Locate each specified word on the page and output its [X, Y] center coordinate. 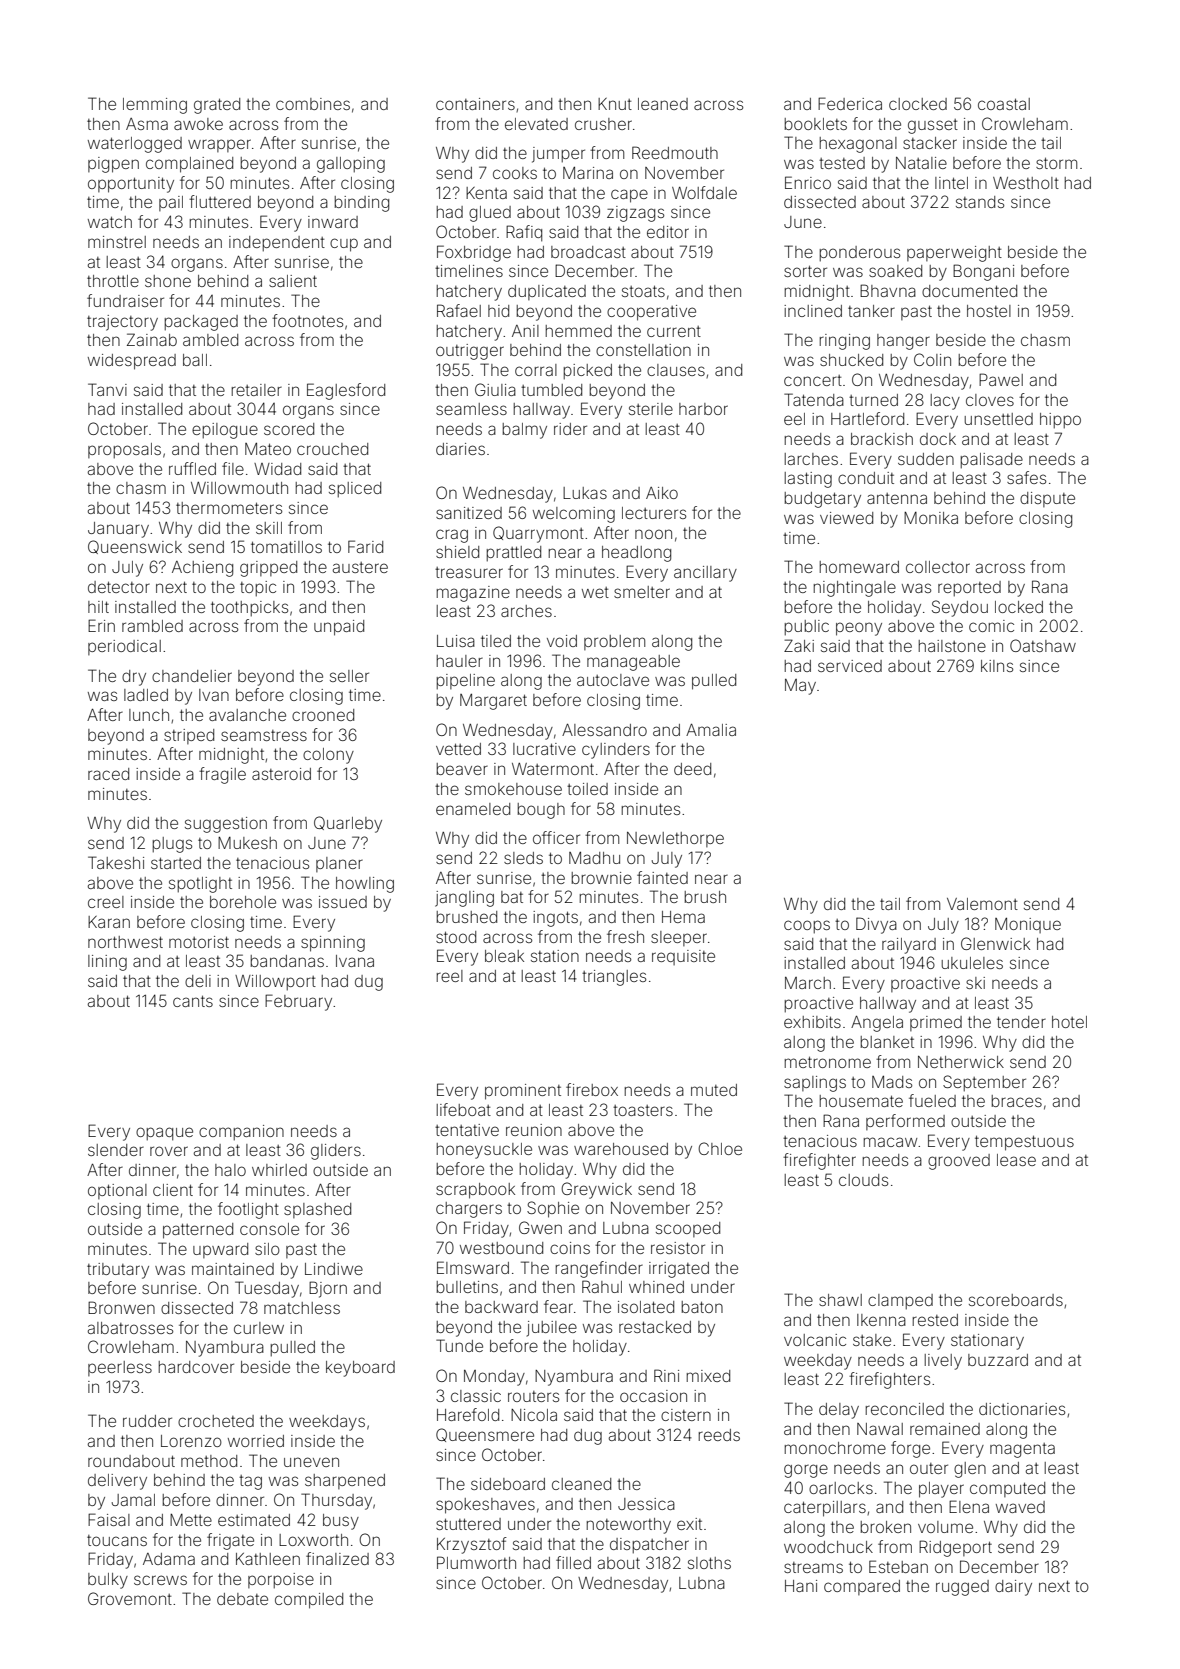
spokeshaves [485, 1506]
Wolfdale [704, 192]
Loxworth [313, 1540]
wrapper [219, 145]
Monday [494, 1378]
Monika [931, 518]
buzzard [998, 1360]
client [173, 1190]
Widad [277, 469]
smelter [642, 592]
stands [980, 202]
